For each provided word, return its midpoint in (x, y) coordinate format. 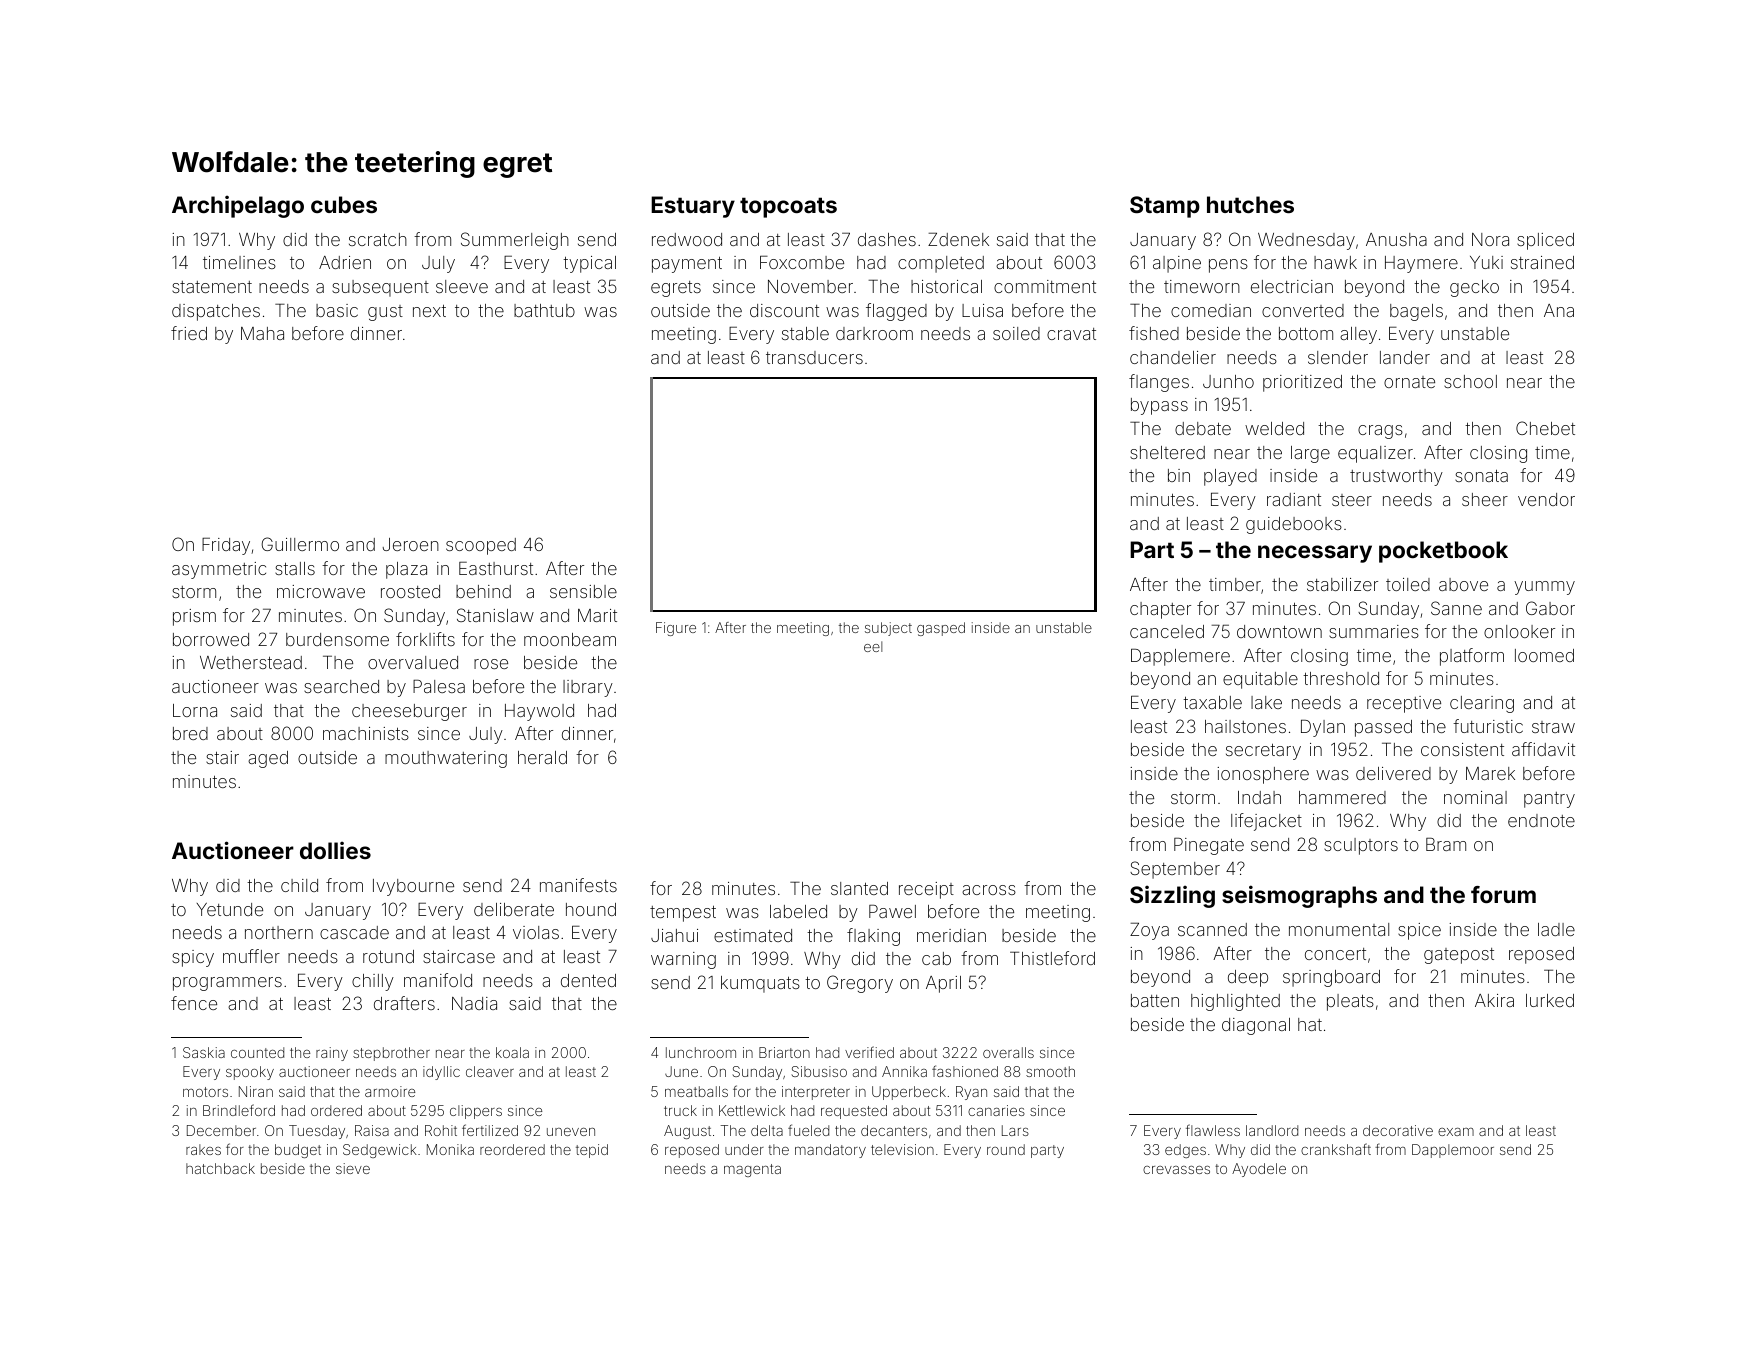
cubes (344, 204)
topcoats (788, 207)
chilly (373, 982)
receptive (1404, 704)
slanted (859, 888)
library (588, 688)
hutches (1250, 204)
